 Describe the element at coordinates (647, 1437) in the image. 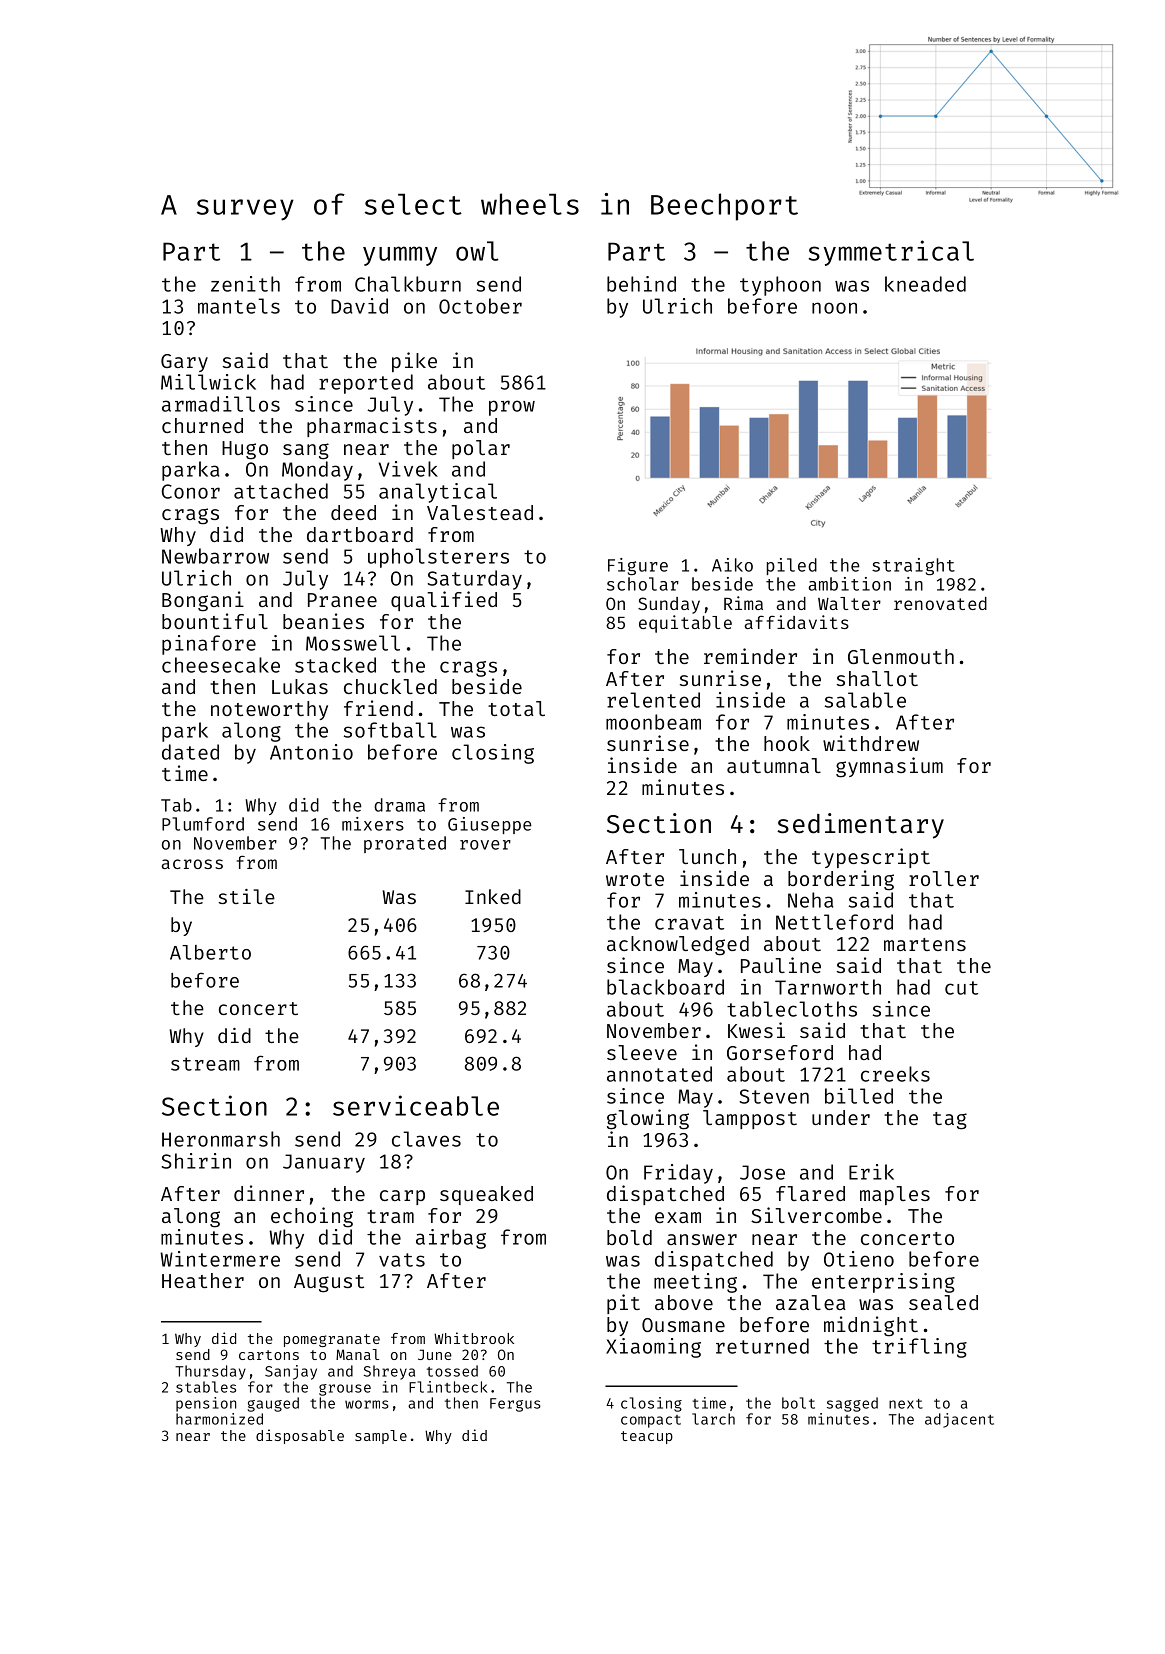

I see `teacup` at that location.
